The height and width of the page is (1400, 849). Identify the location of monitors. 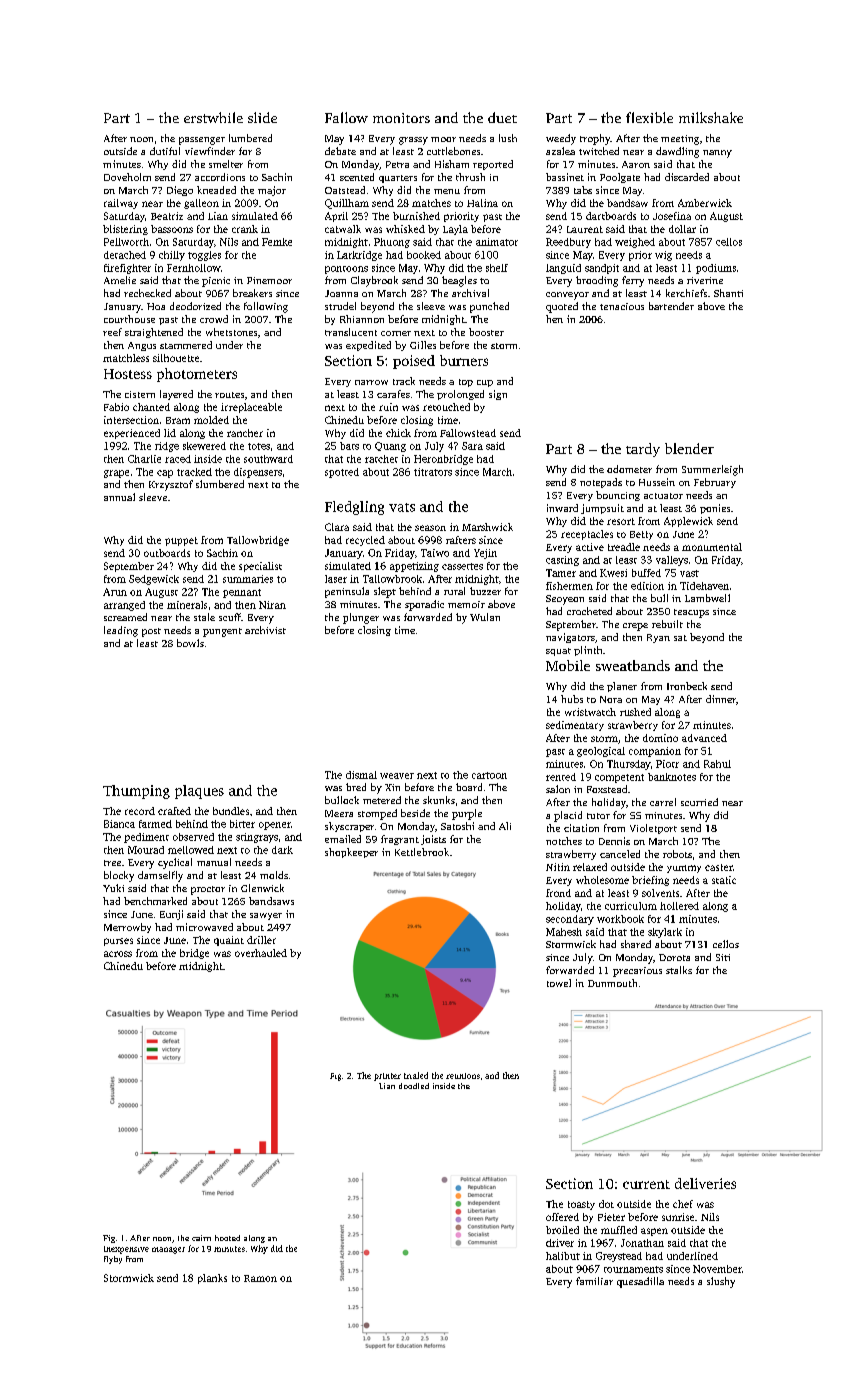
(401, 118).
